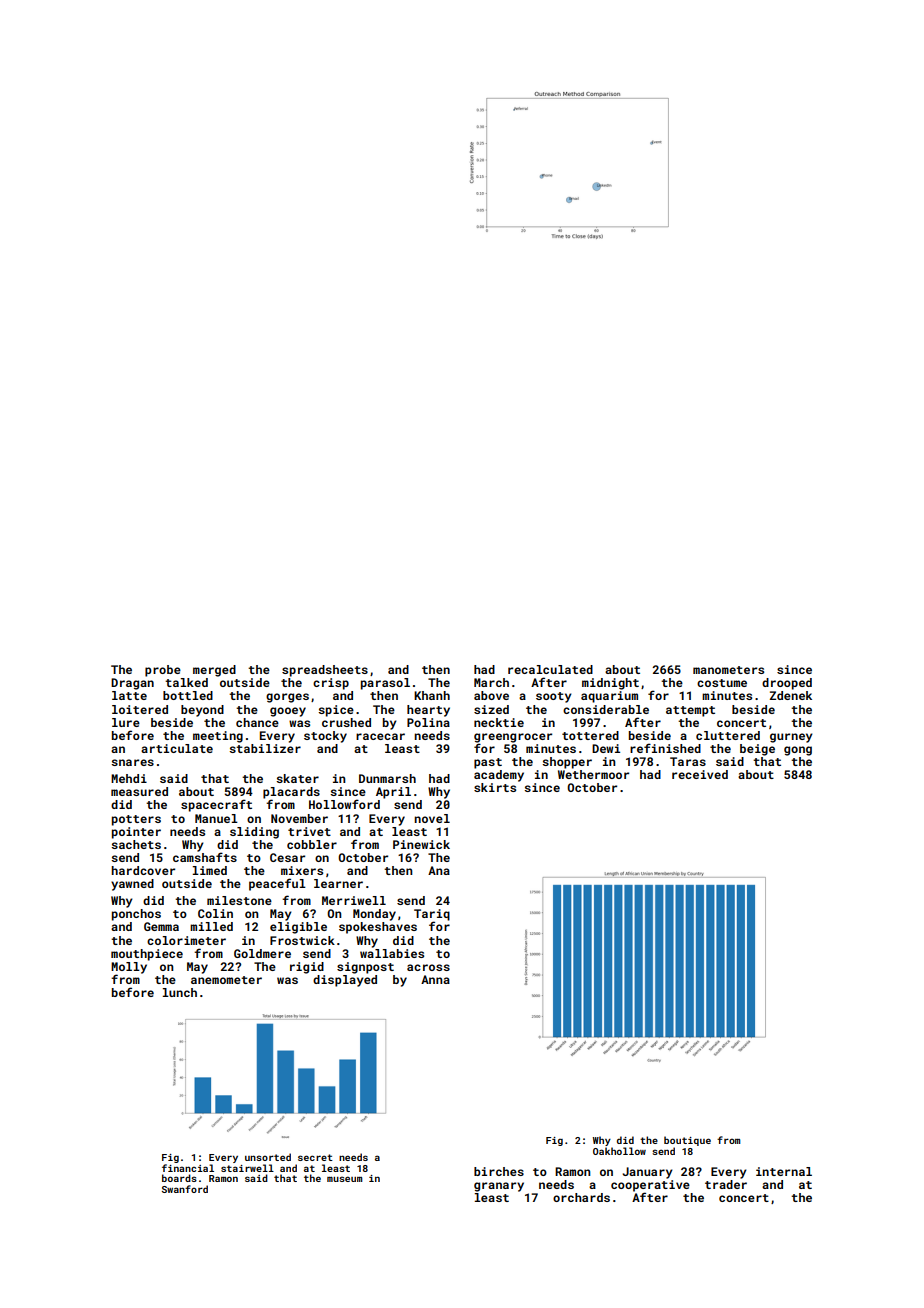 This page has height=1308, width=924. What do you see at coordinates (798, 751) in the page?
I see `gong` at bounding box center [798, 751].
